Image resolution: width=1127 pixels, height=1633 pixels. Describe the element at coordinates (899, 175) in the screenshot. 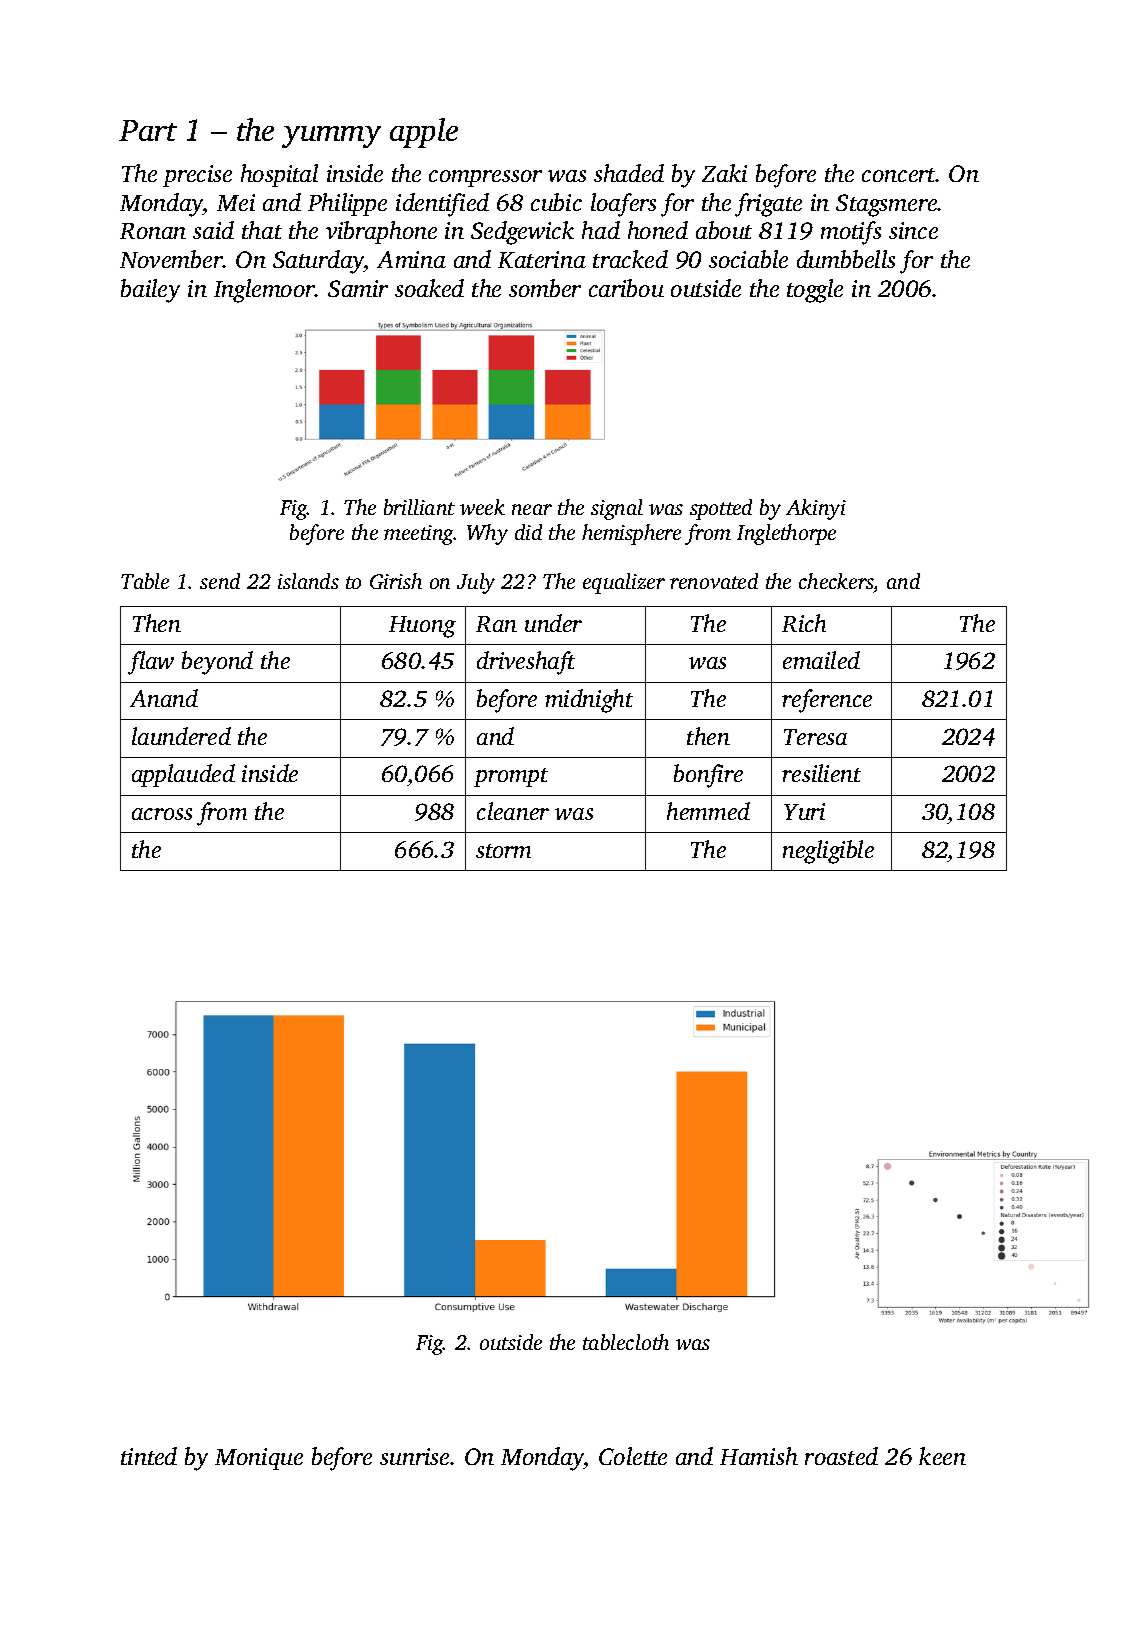

I see `concert` at that location.
